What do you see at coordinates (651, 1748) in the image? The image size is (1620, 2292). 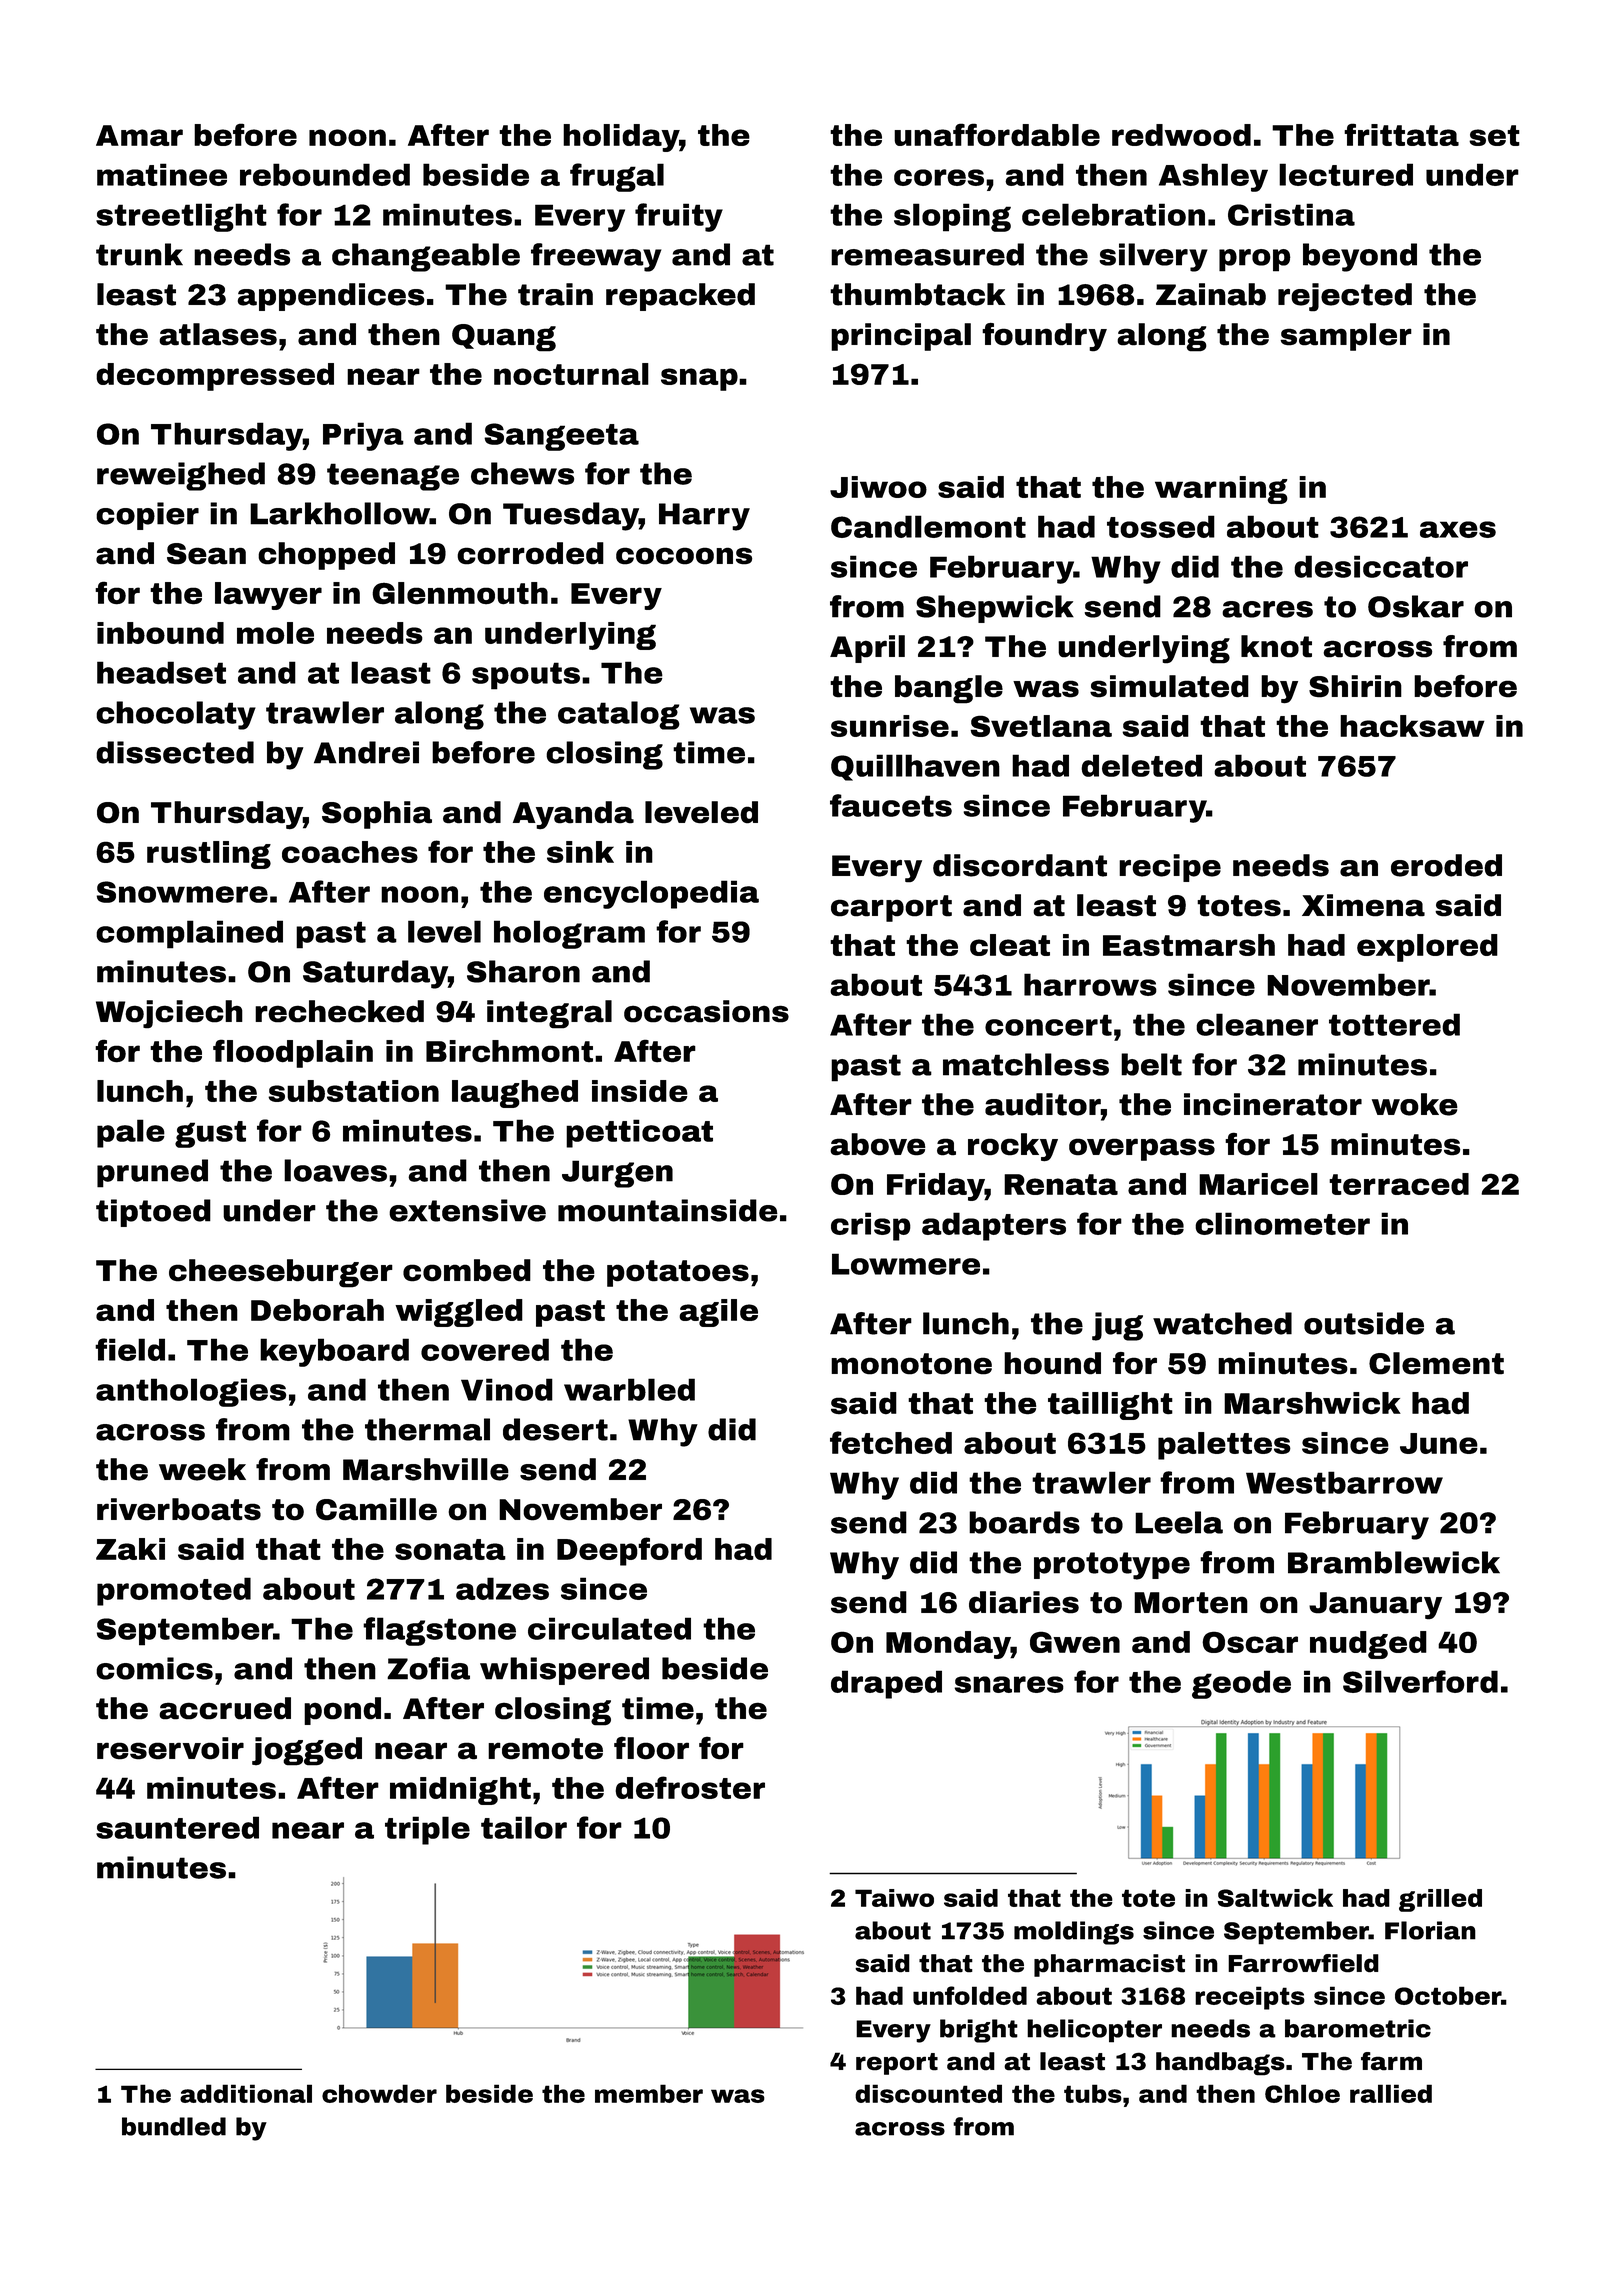 I see `floor` at bounding box center [651, 1748].
